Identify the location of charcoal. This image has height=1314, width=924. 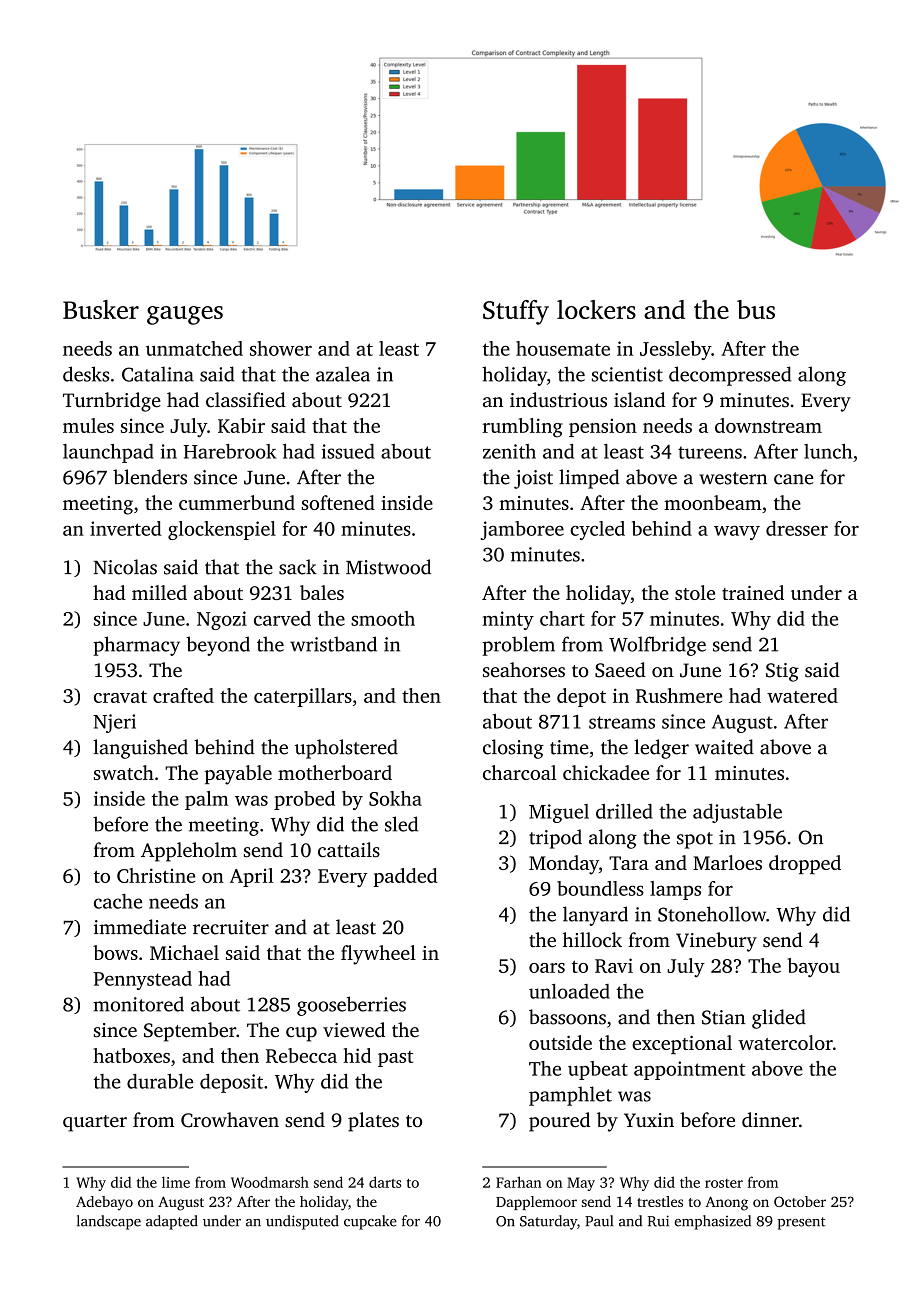
(519, 772).
